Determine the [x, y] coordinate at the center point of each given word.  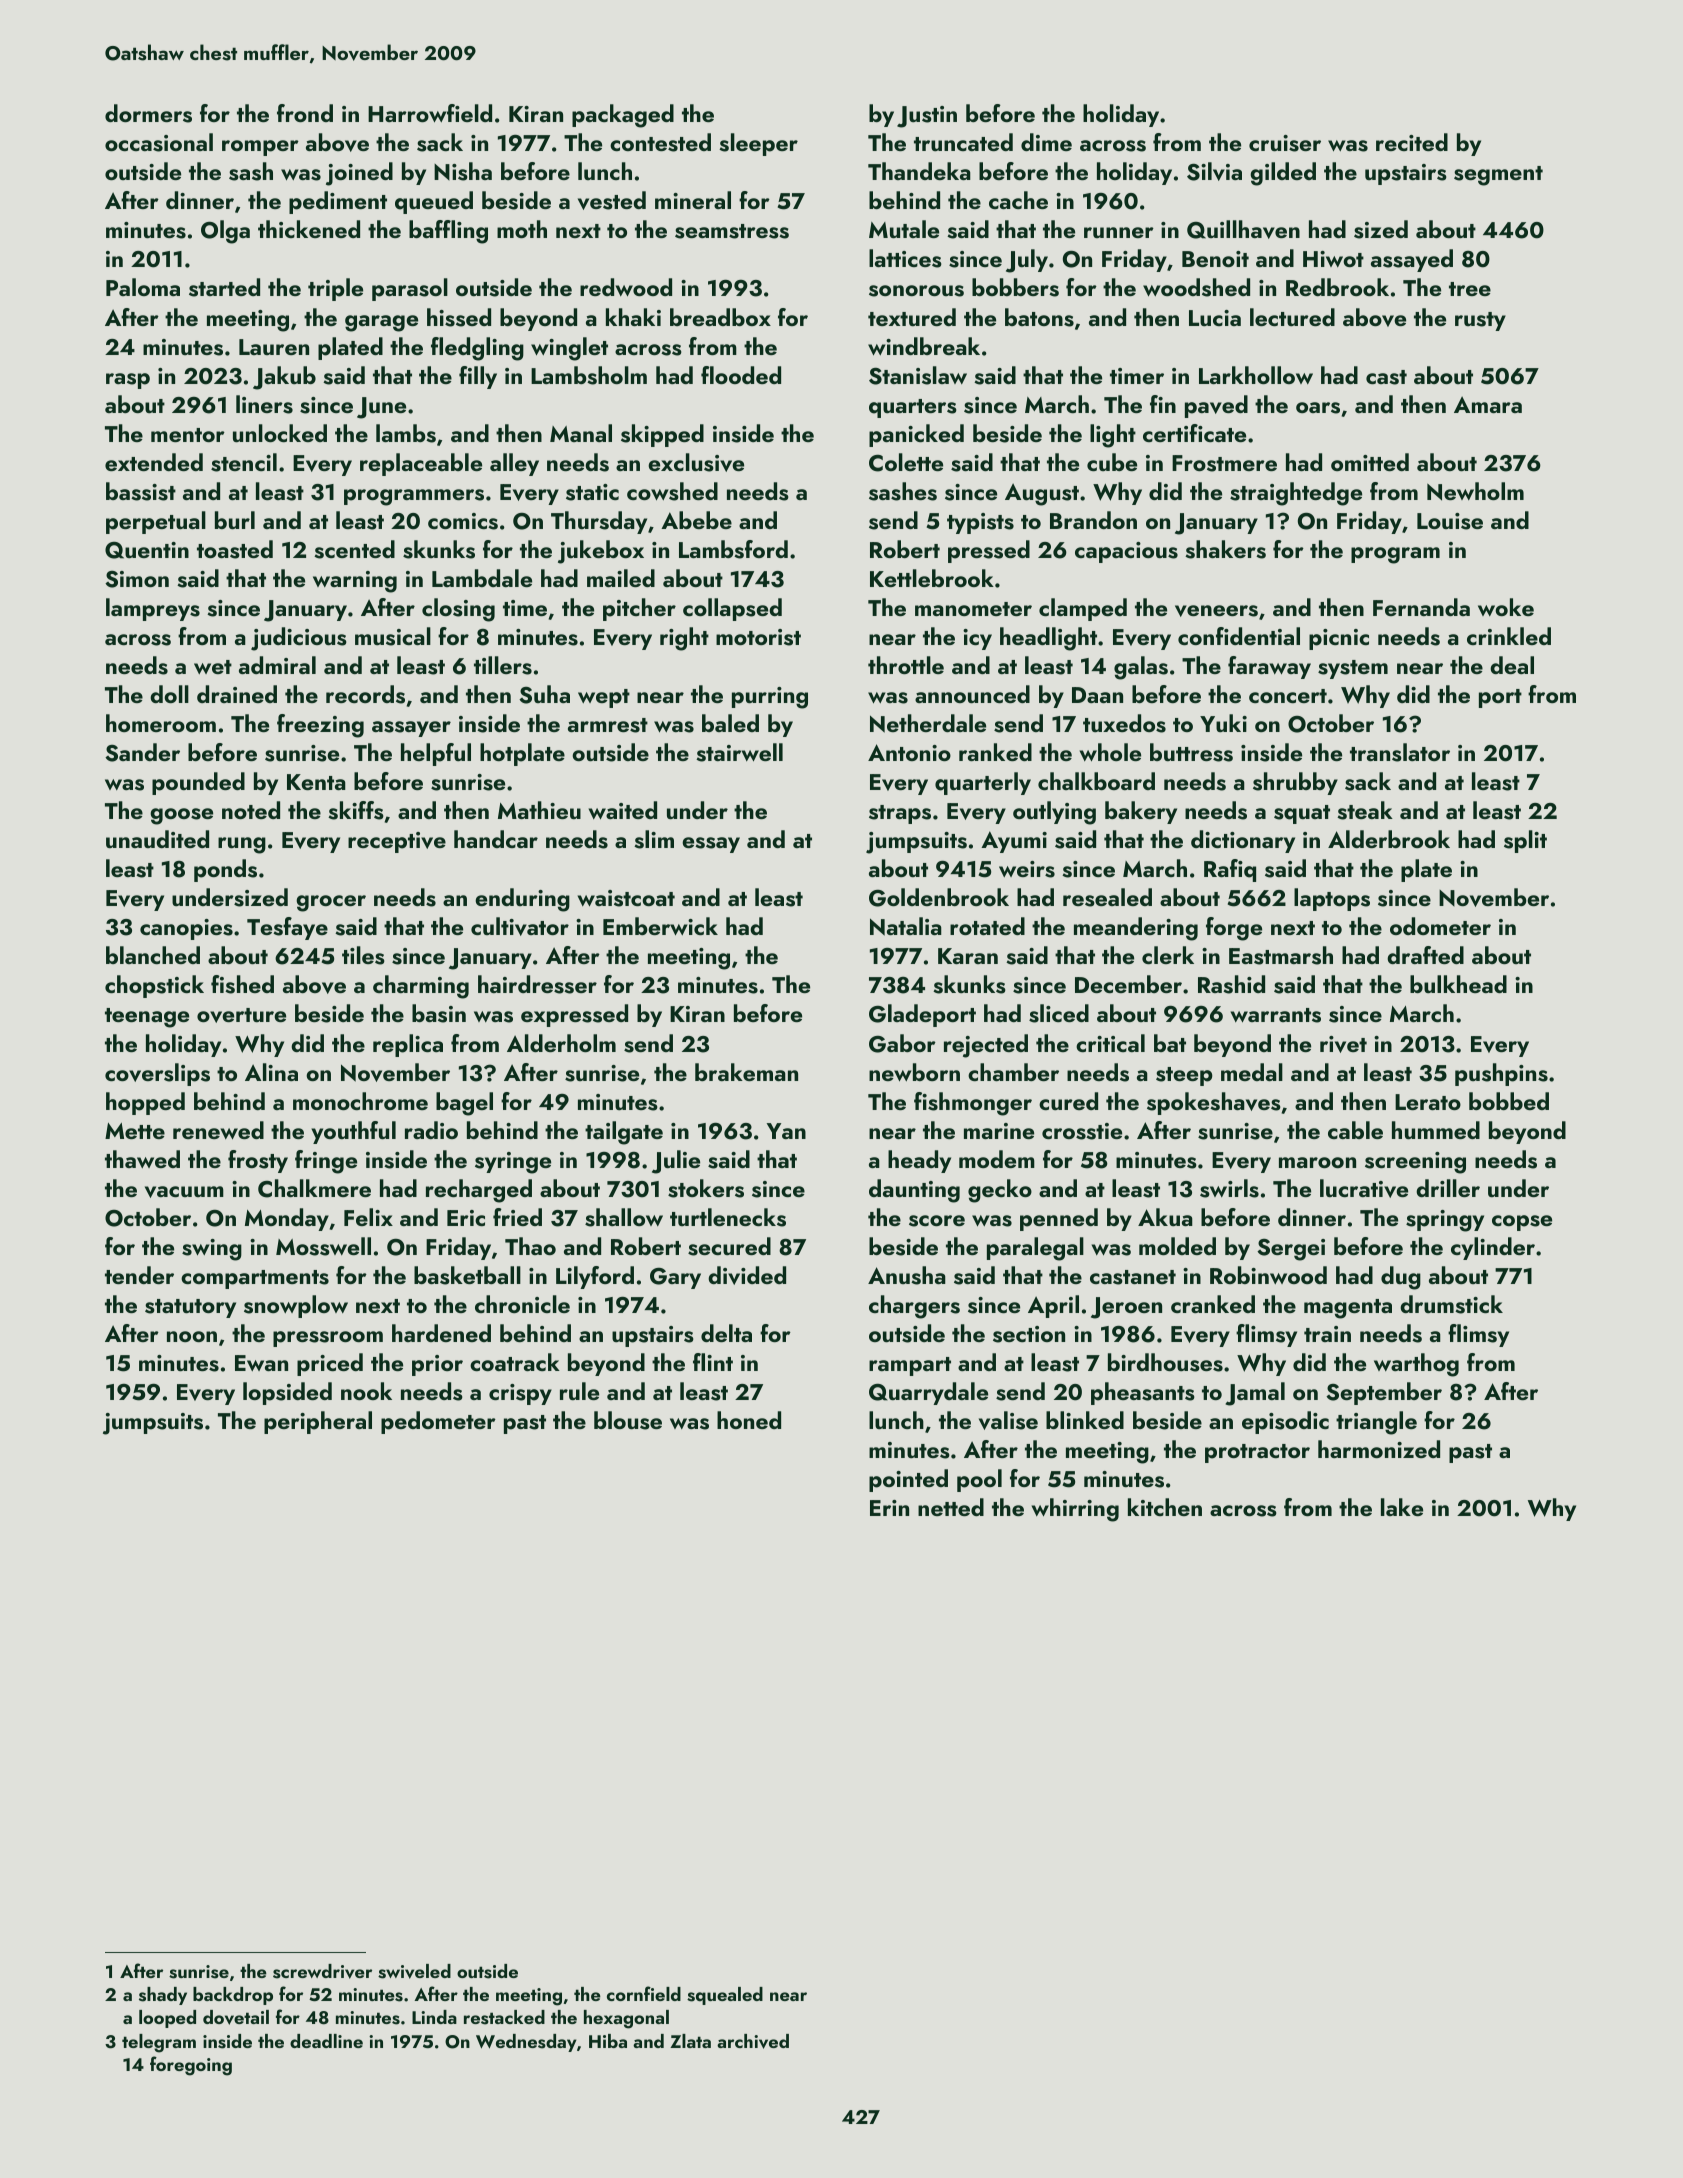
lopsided [287, 1393]
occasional [159, 142]
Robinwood [1268, 1275]
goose [181, 816]
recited [1412, 142]
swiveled [414, 1971]
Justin [927, 117]
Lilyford [595, 1277]
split [1525, 841]
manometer [973, 609]
